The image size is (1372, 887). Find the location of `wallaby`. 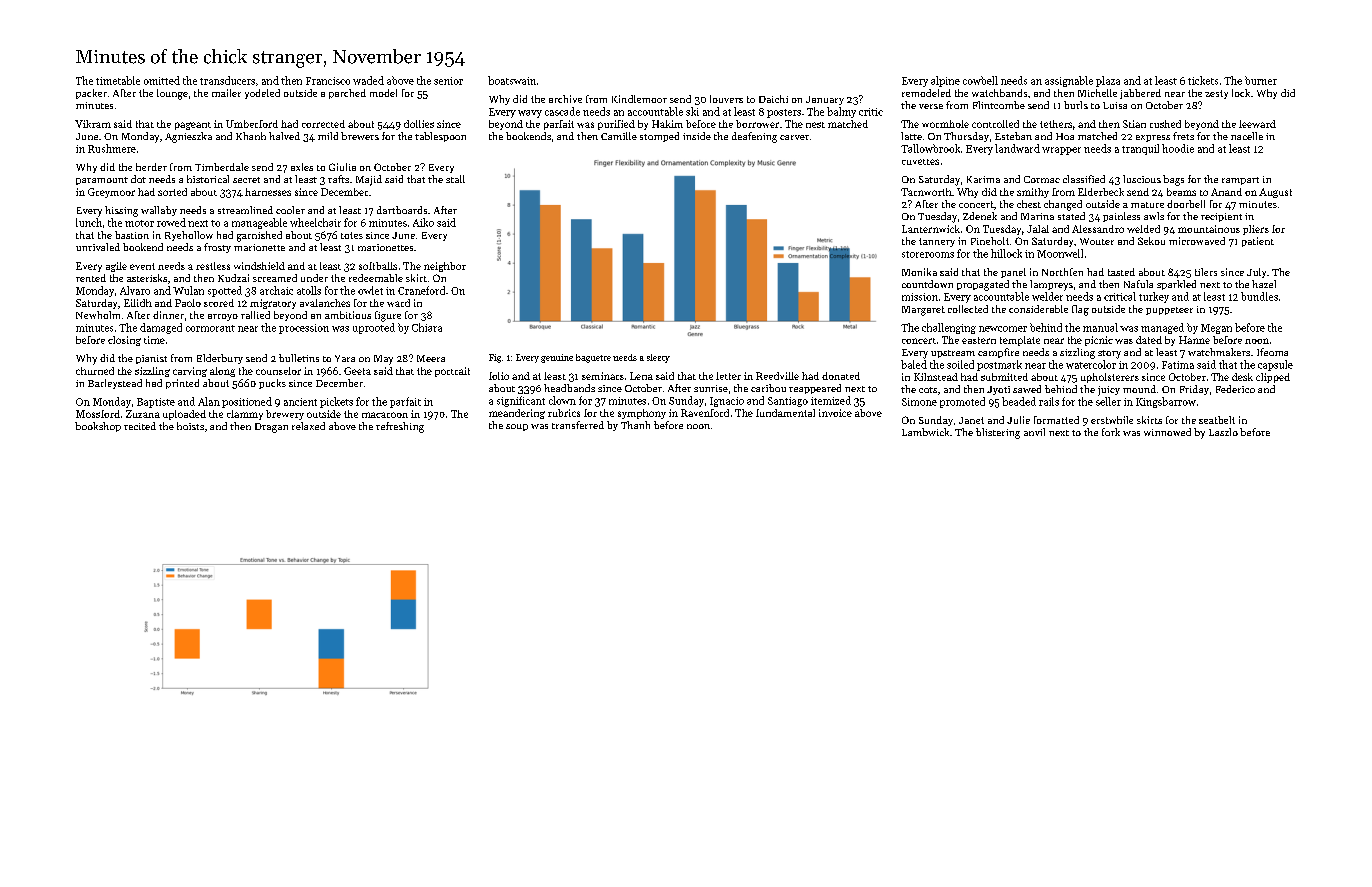

wallaby is located at coordinates (159, 211).
